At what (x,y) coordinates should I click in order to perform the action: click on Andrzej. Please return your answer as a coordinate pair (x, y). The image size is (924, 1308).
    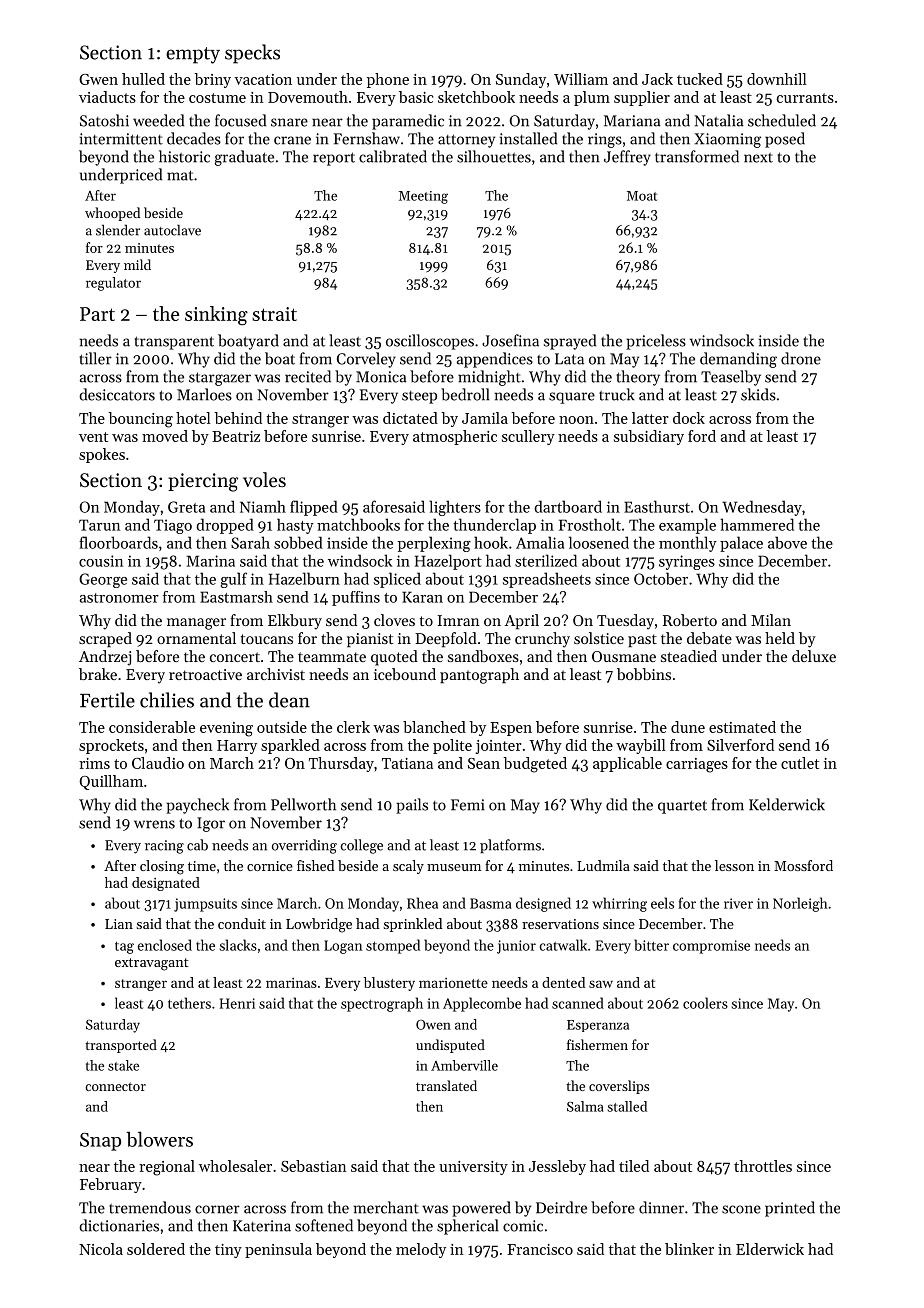
    Looking at the image, I should click on (105, 658).
